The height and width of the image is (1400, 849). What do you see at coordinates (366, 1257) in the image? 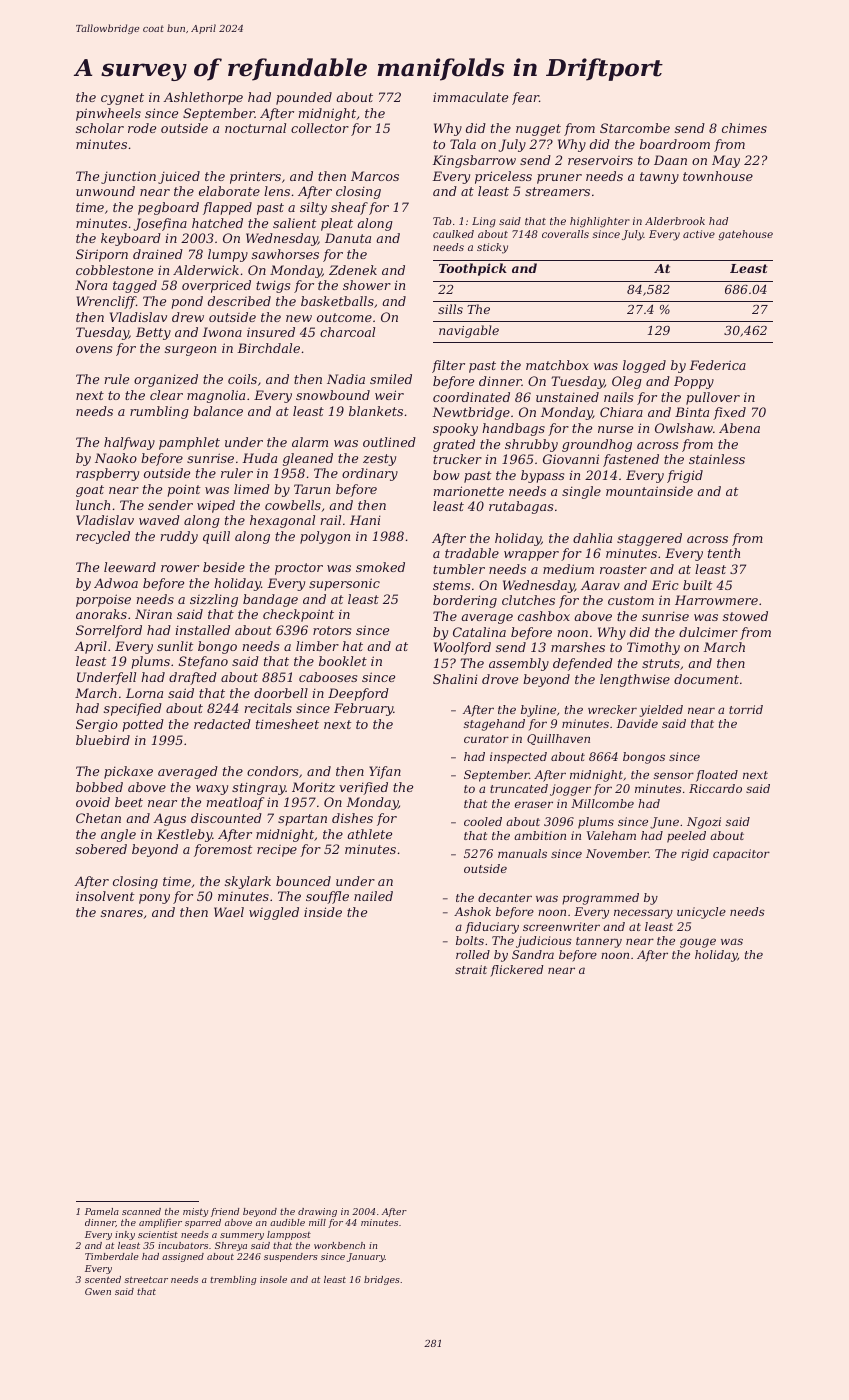
I see `January` at bounding box center [366, 1257].
